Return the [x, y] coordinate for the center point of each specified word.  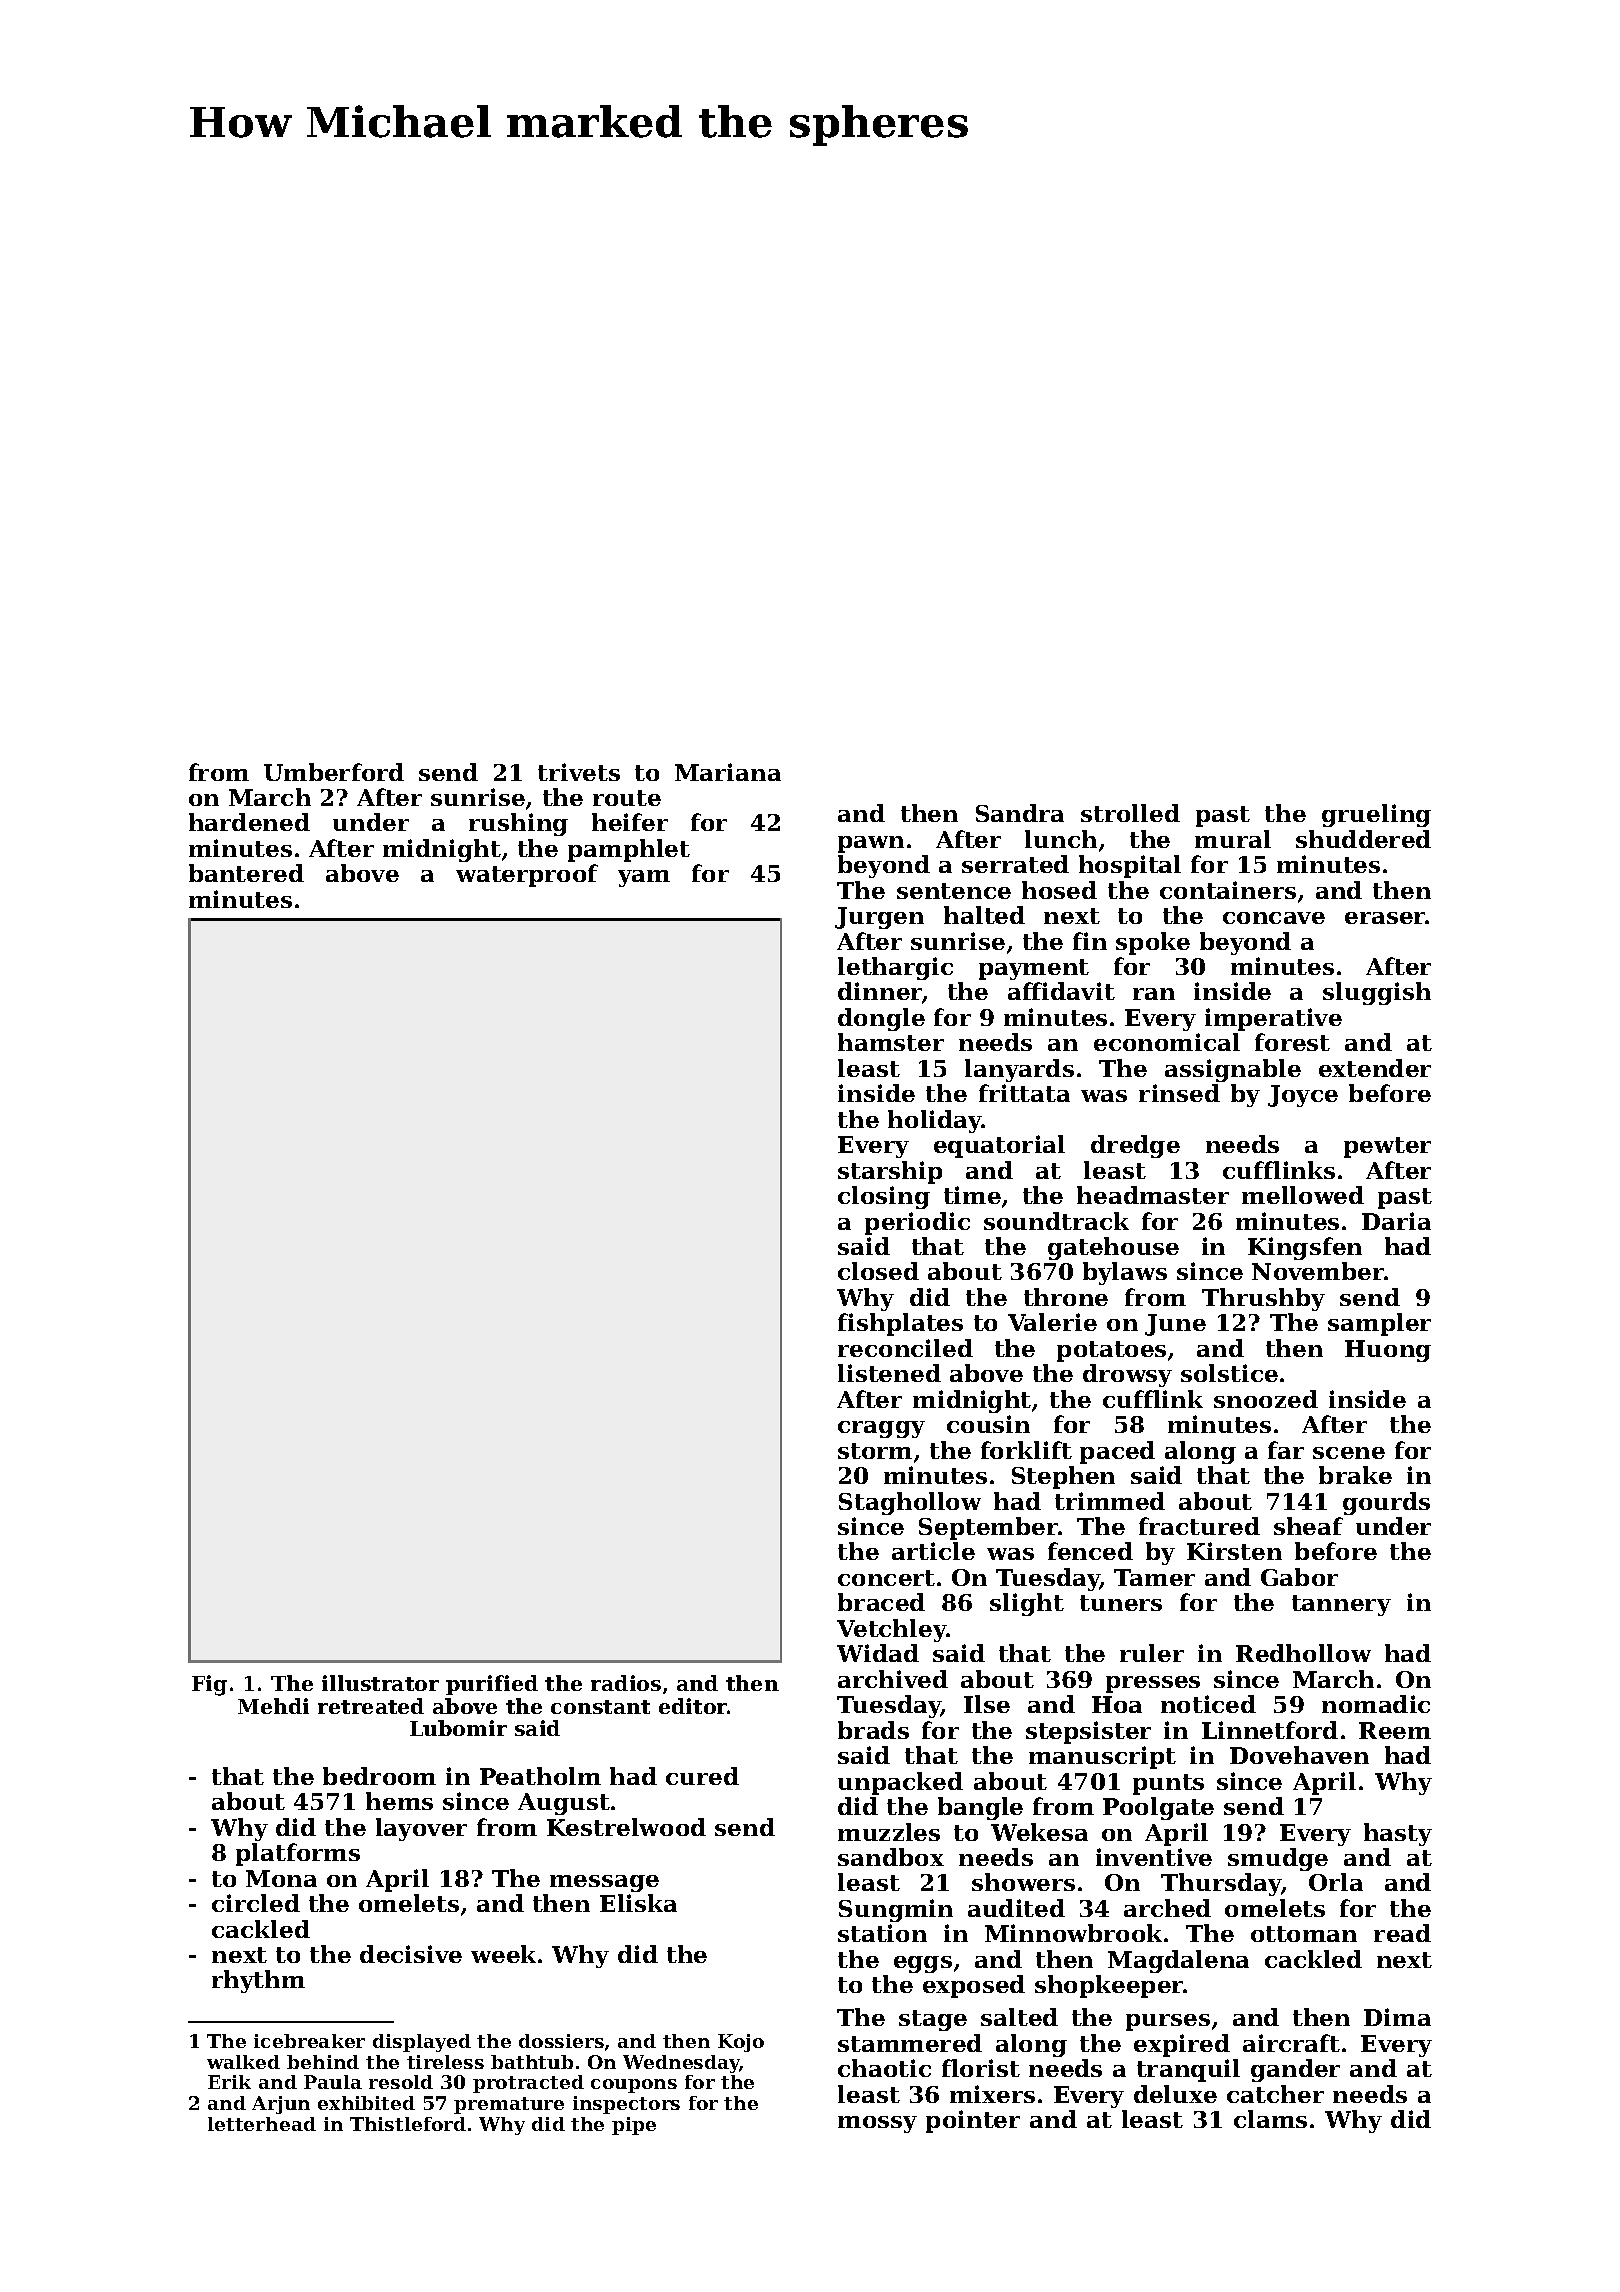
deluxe [1175, 2094]
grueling [1376, 815]
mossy [877, 2124]
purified [492, 1685]
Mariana [728, 772]
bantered [246, 873]
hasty [1398, 1834]
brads [873, 1730]
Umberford [334, 772]
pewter [1387, 1147]
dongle [881, 1019]
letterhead [262, 2124]
